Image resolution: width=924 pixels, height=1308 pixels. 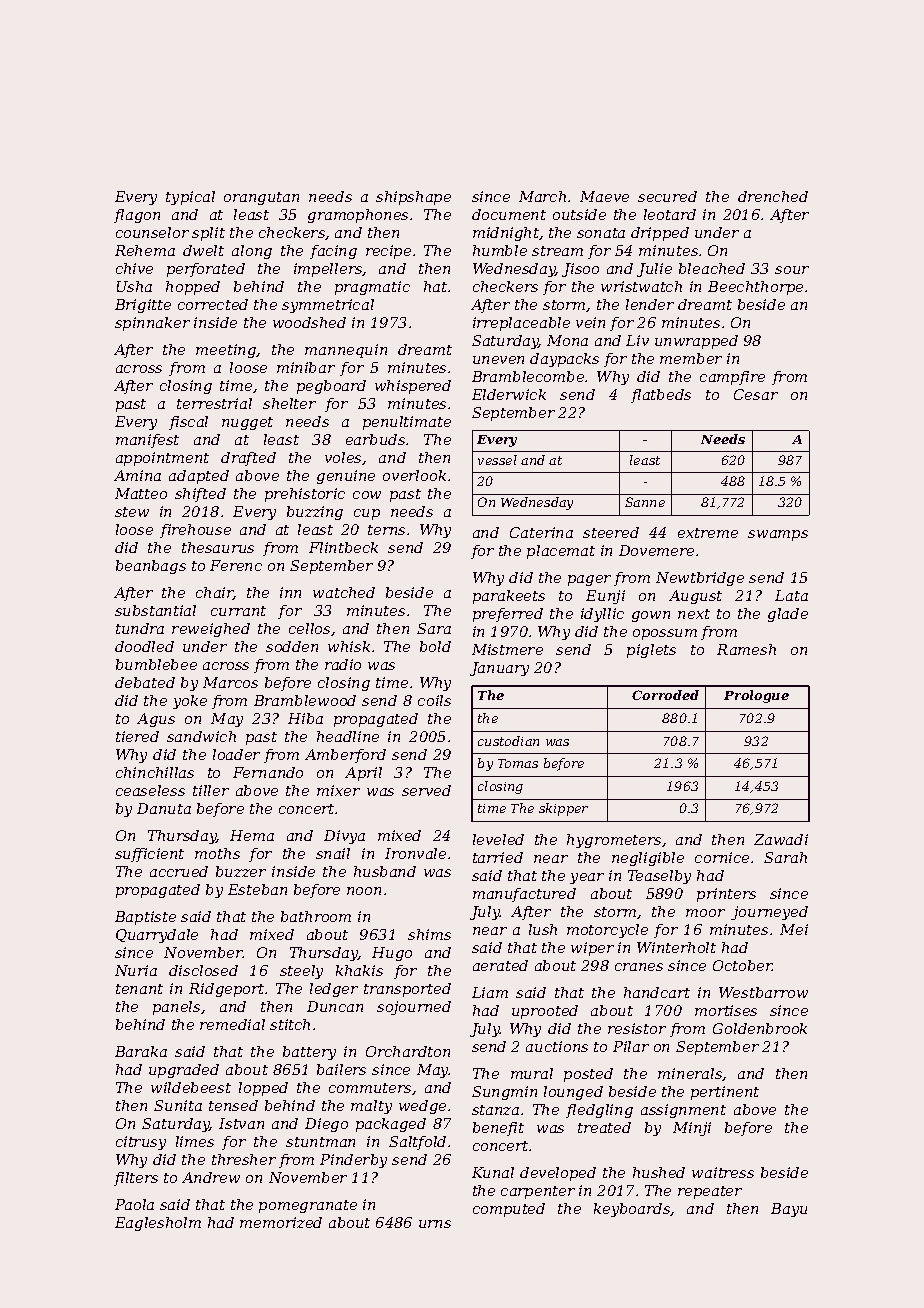 I want to click on shipshape, so click(x=413, y=198).
